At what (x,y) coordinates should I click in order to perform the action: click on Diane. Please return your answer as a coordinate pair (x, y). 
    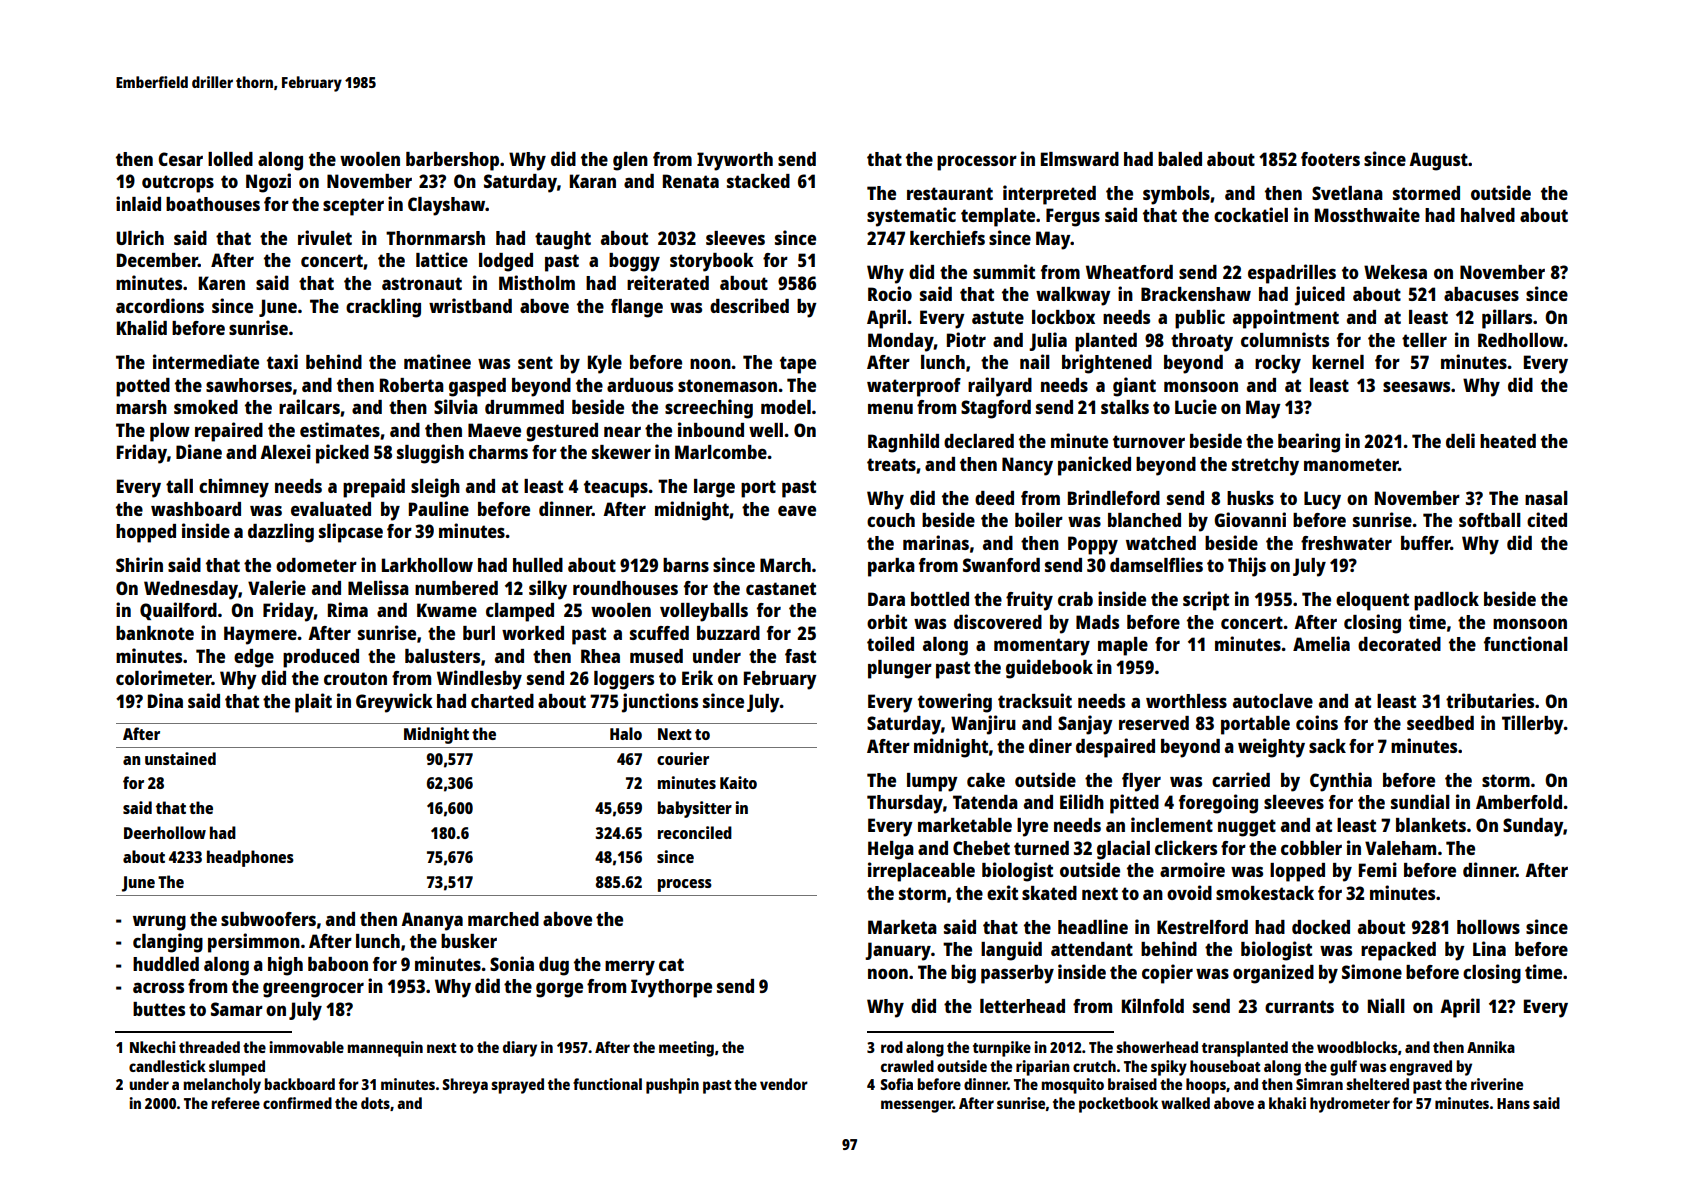
    Looking at the image, I should click on (199, 451).
